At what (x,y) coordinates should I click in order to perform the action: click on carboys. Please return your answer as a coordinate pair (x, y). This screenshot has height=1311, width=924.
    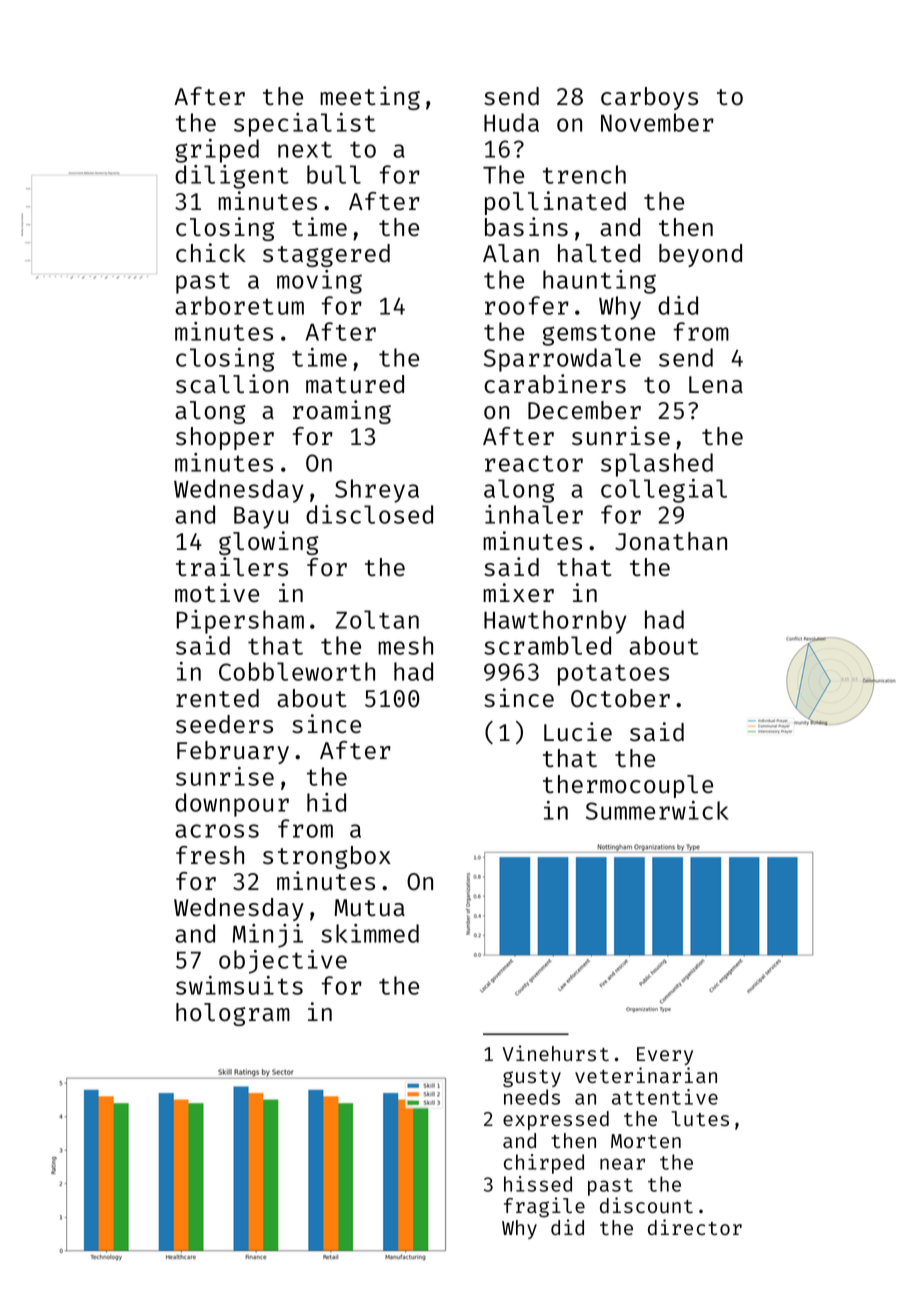
    Looking at the image, I should click on (649, 98).
